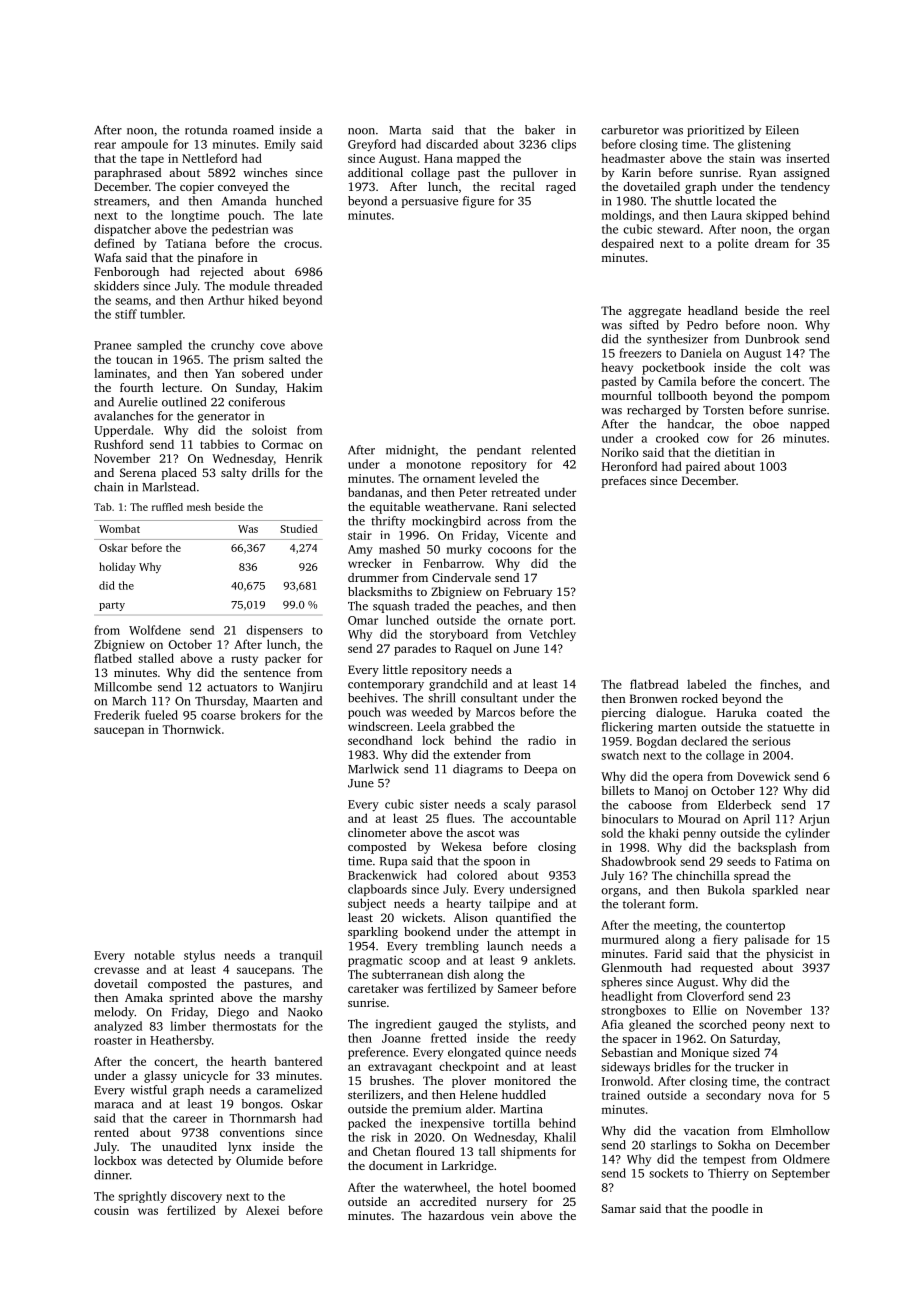 This image has width=924, height=1308. Describe the element at coordinates (105, 145) in the image. I see `rear` at that location.
